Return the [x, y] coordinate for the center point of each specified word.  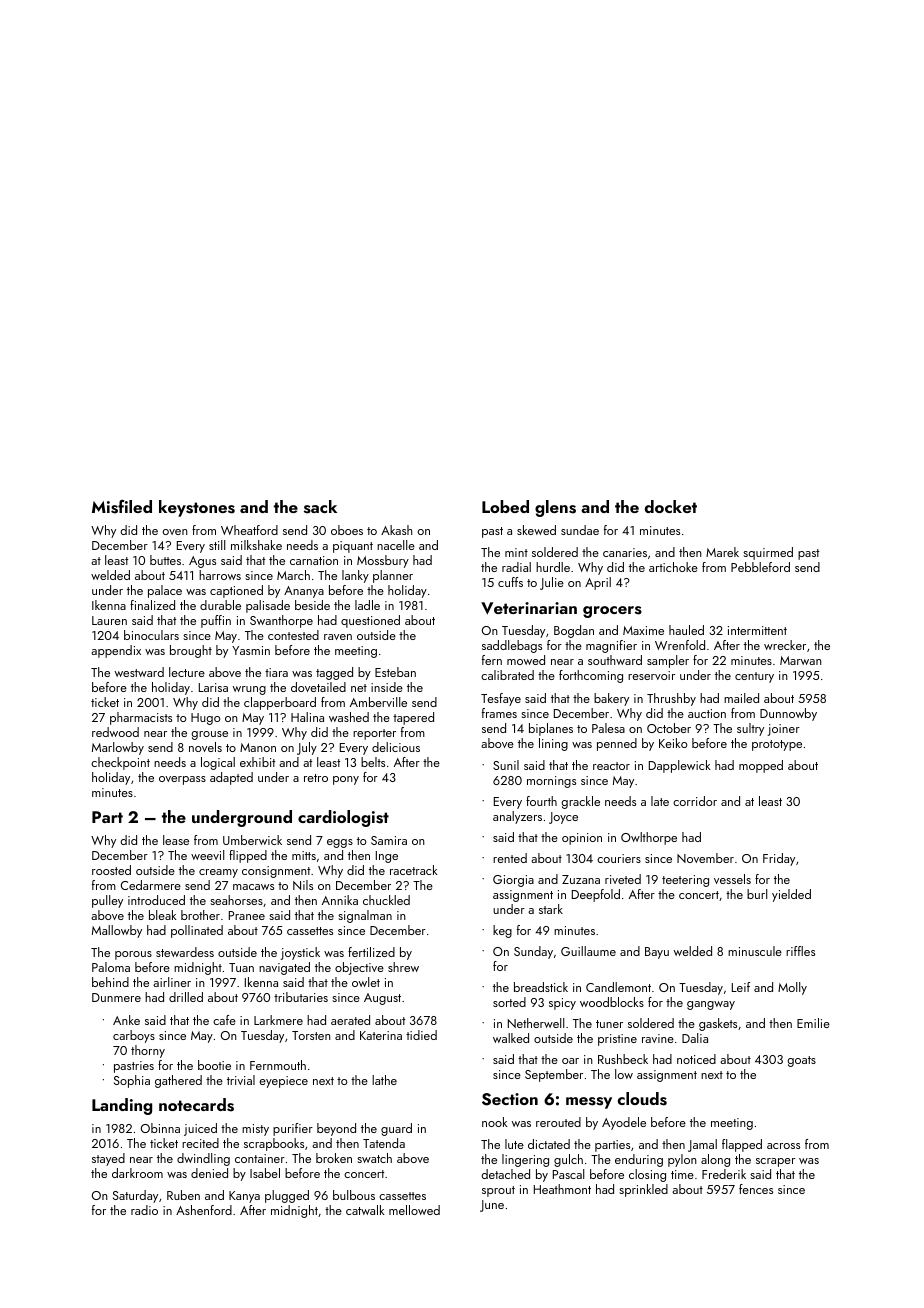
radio [144, 1210]
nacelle [396, 545]
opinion [582, 839]
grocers [612, 612]
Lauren [109, 620]
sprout [498, 1191]
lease [176, 840]
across [783, 1146]
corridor [695, 801]
